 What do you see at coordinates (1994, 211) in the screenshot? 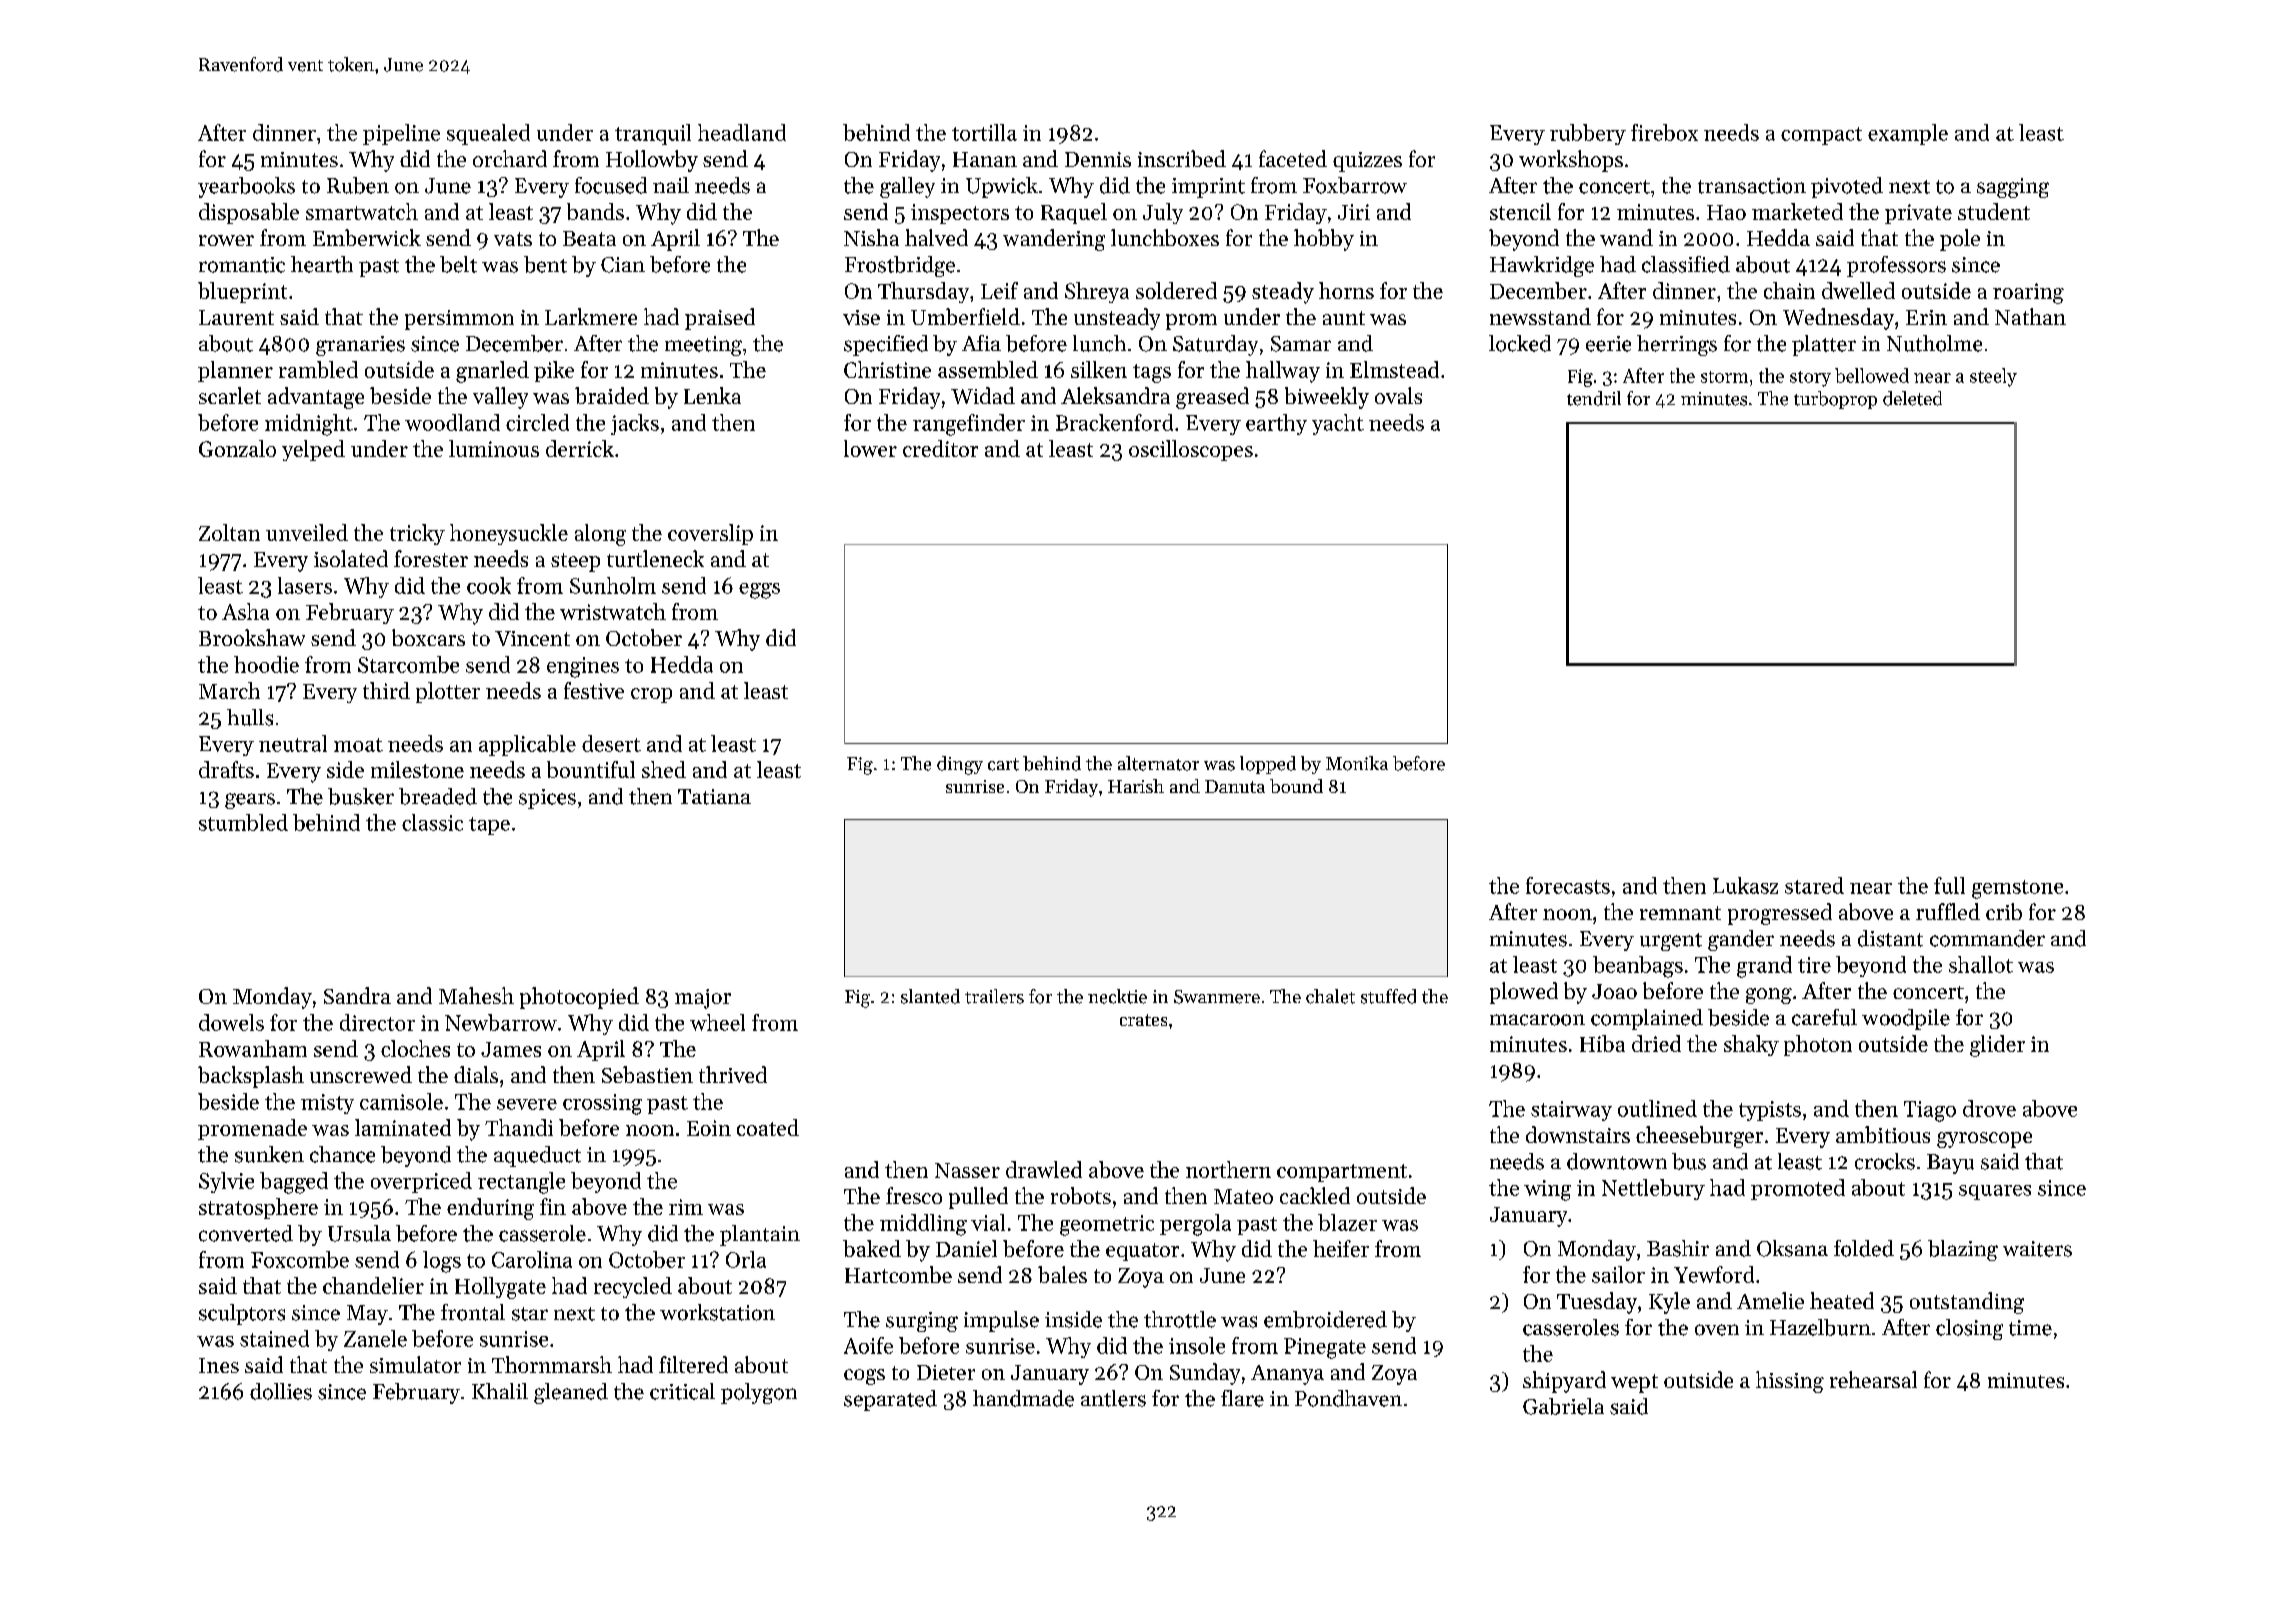
I see `student` at bounding box center [1994, 211].
